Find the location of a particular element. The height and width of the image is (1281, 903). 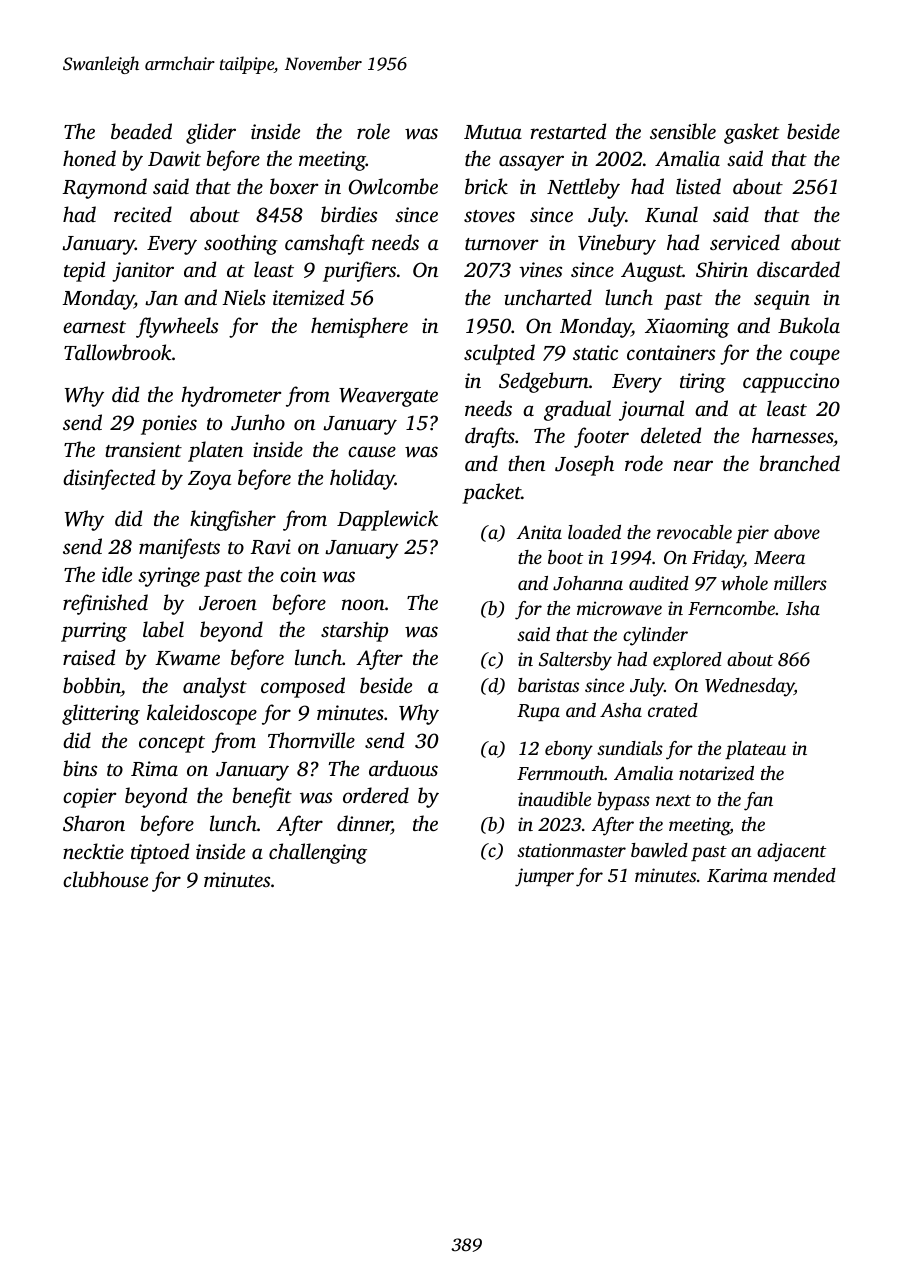

clubhouse is located at coordinates (105, 879).
